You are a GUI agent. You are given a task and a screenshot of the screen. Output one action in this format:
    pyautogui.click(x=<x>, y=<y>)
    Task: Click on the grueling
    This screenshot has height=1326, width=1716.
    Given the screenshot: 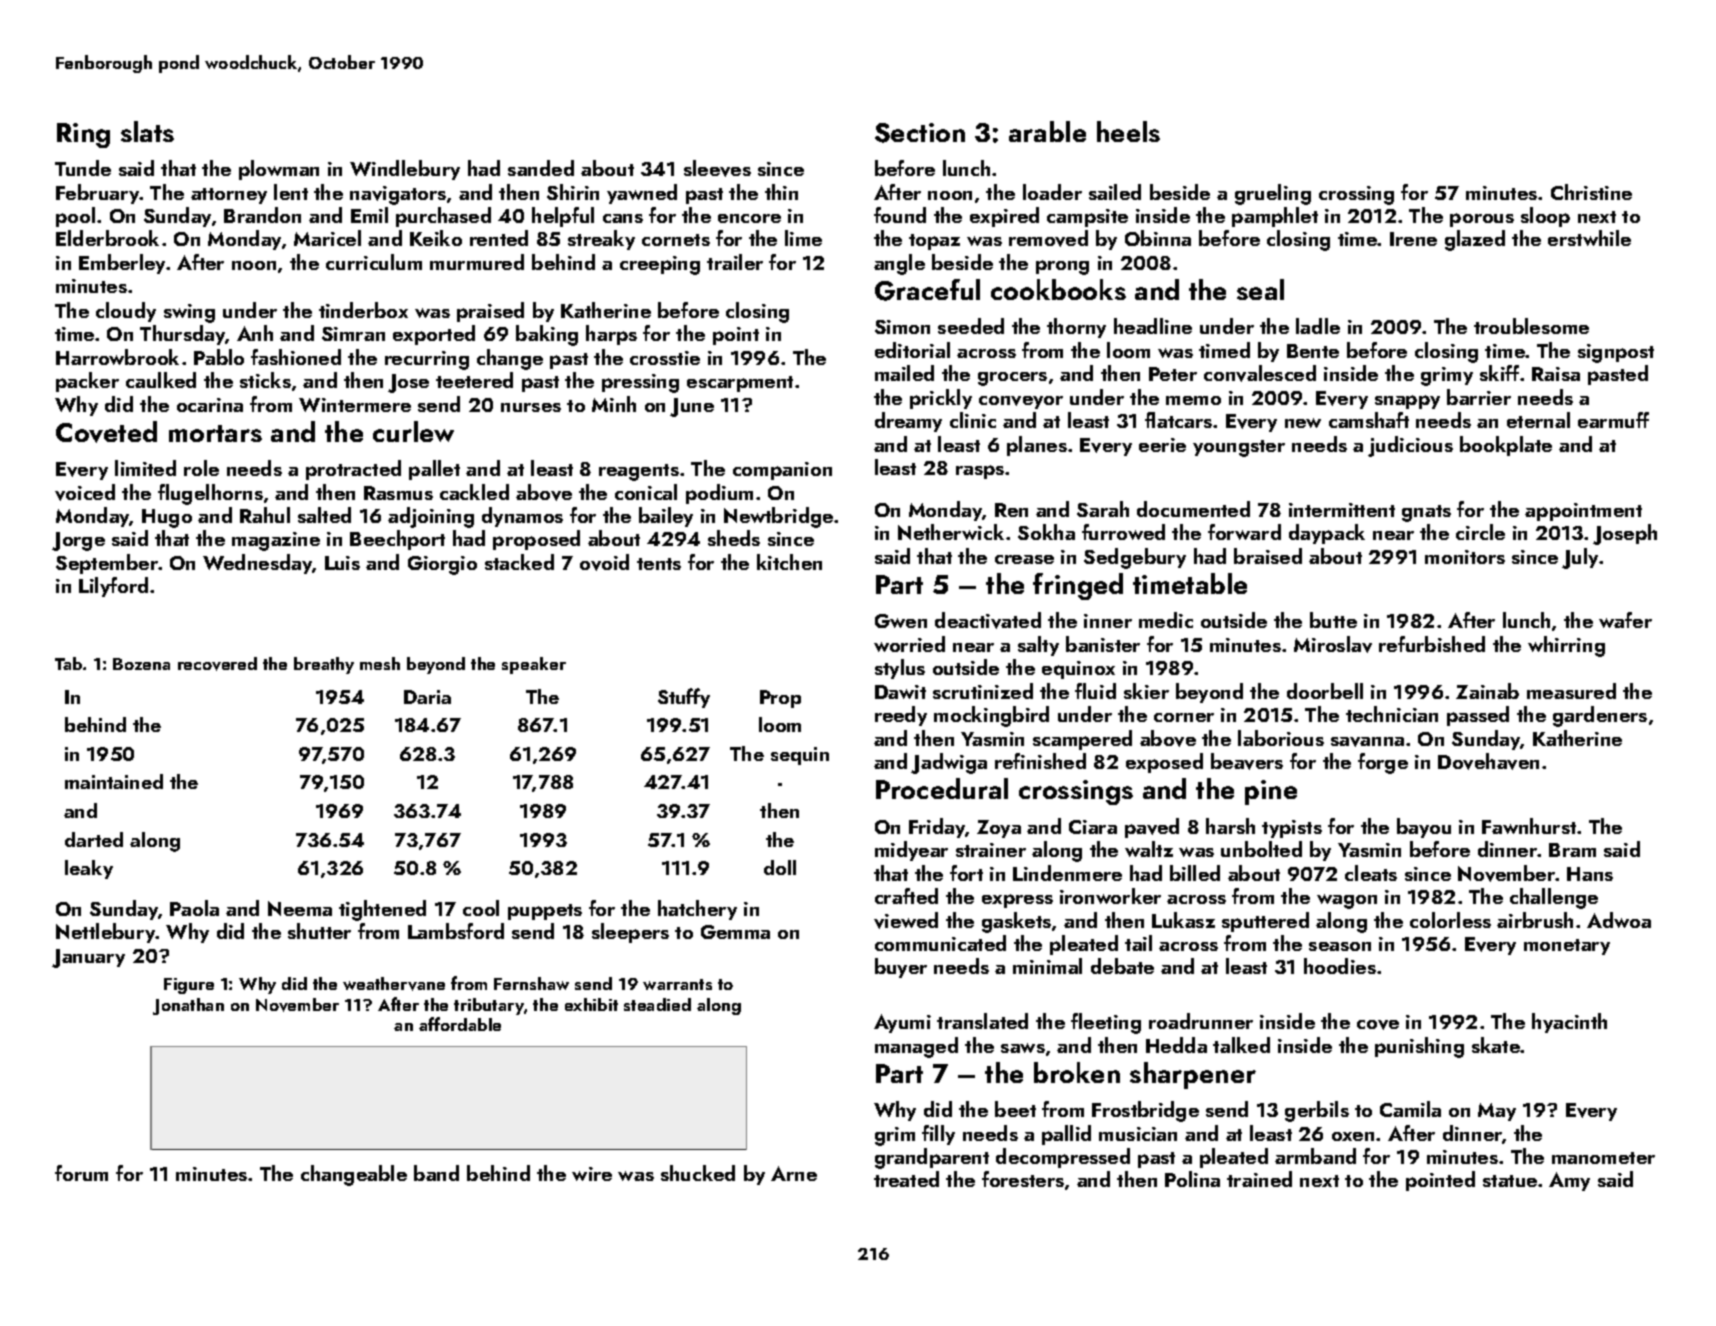 What is the action you would take?
    pyautogui.click(x=1273, y=194)
